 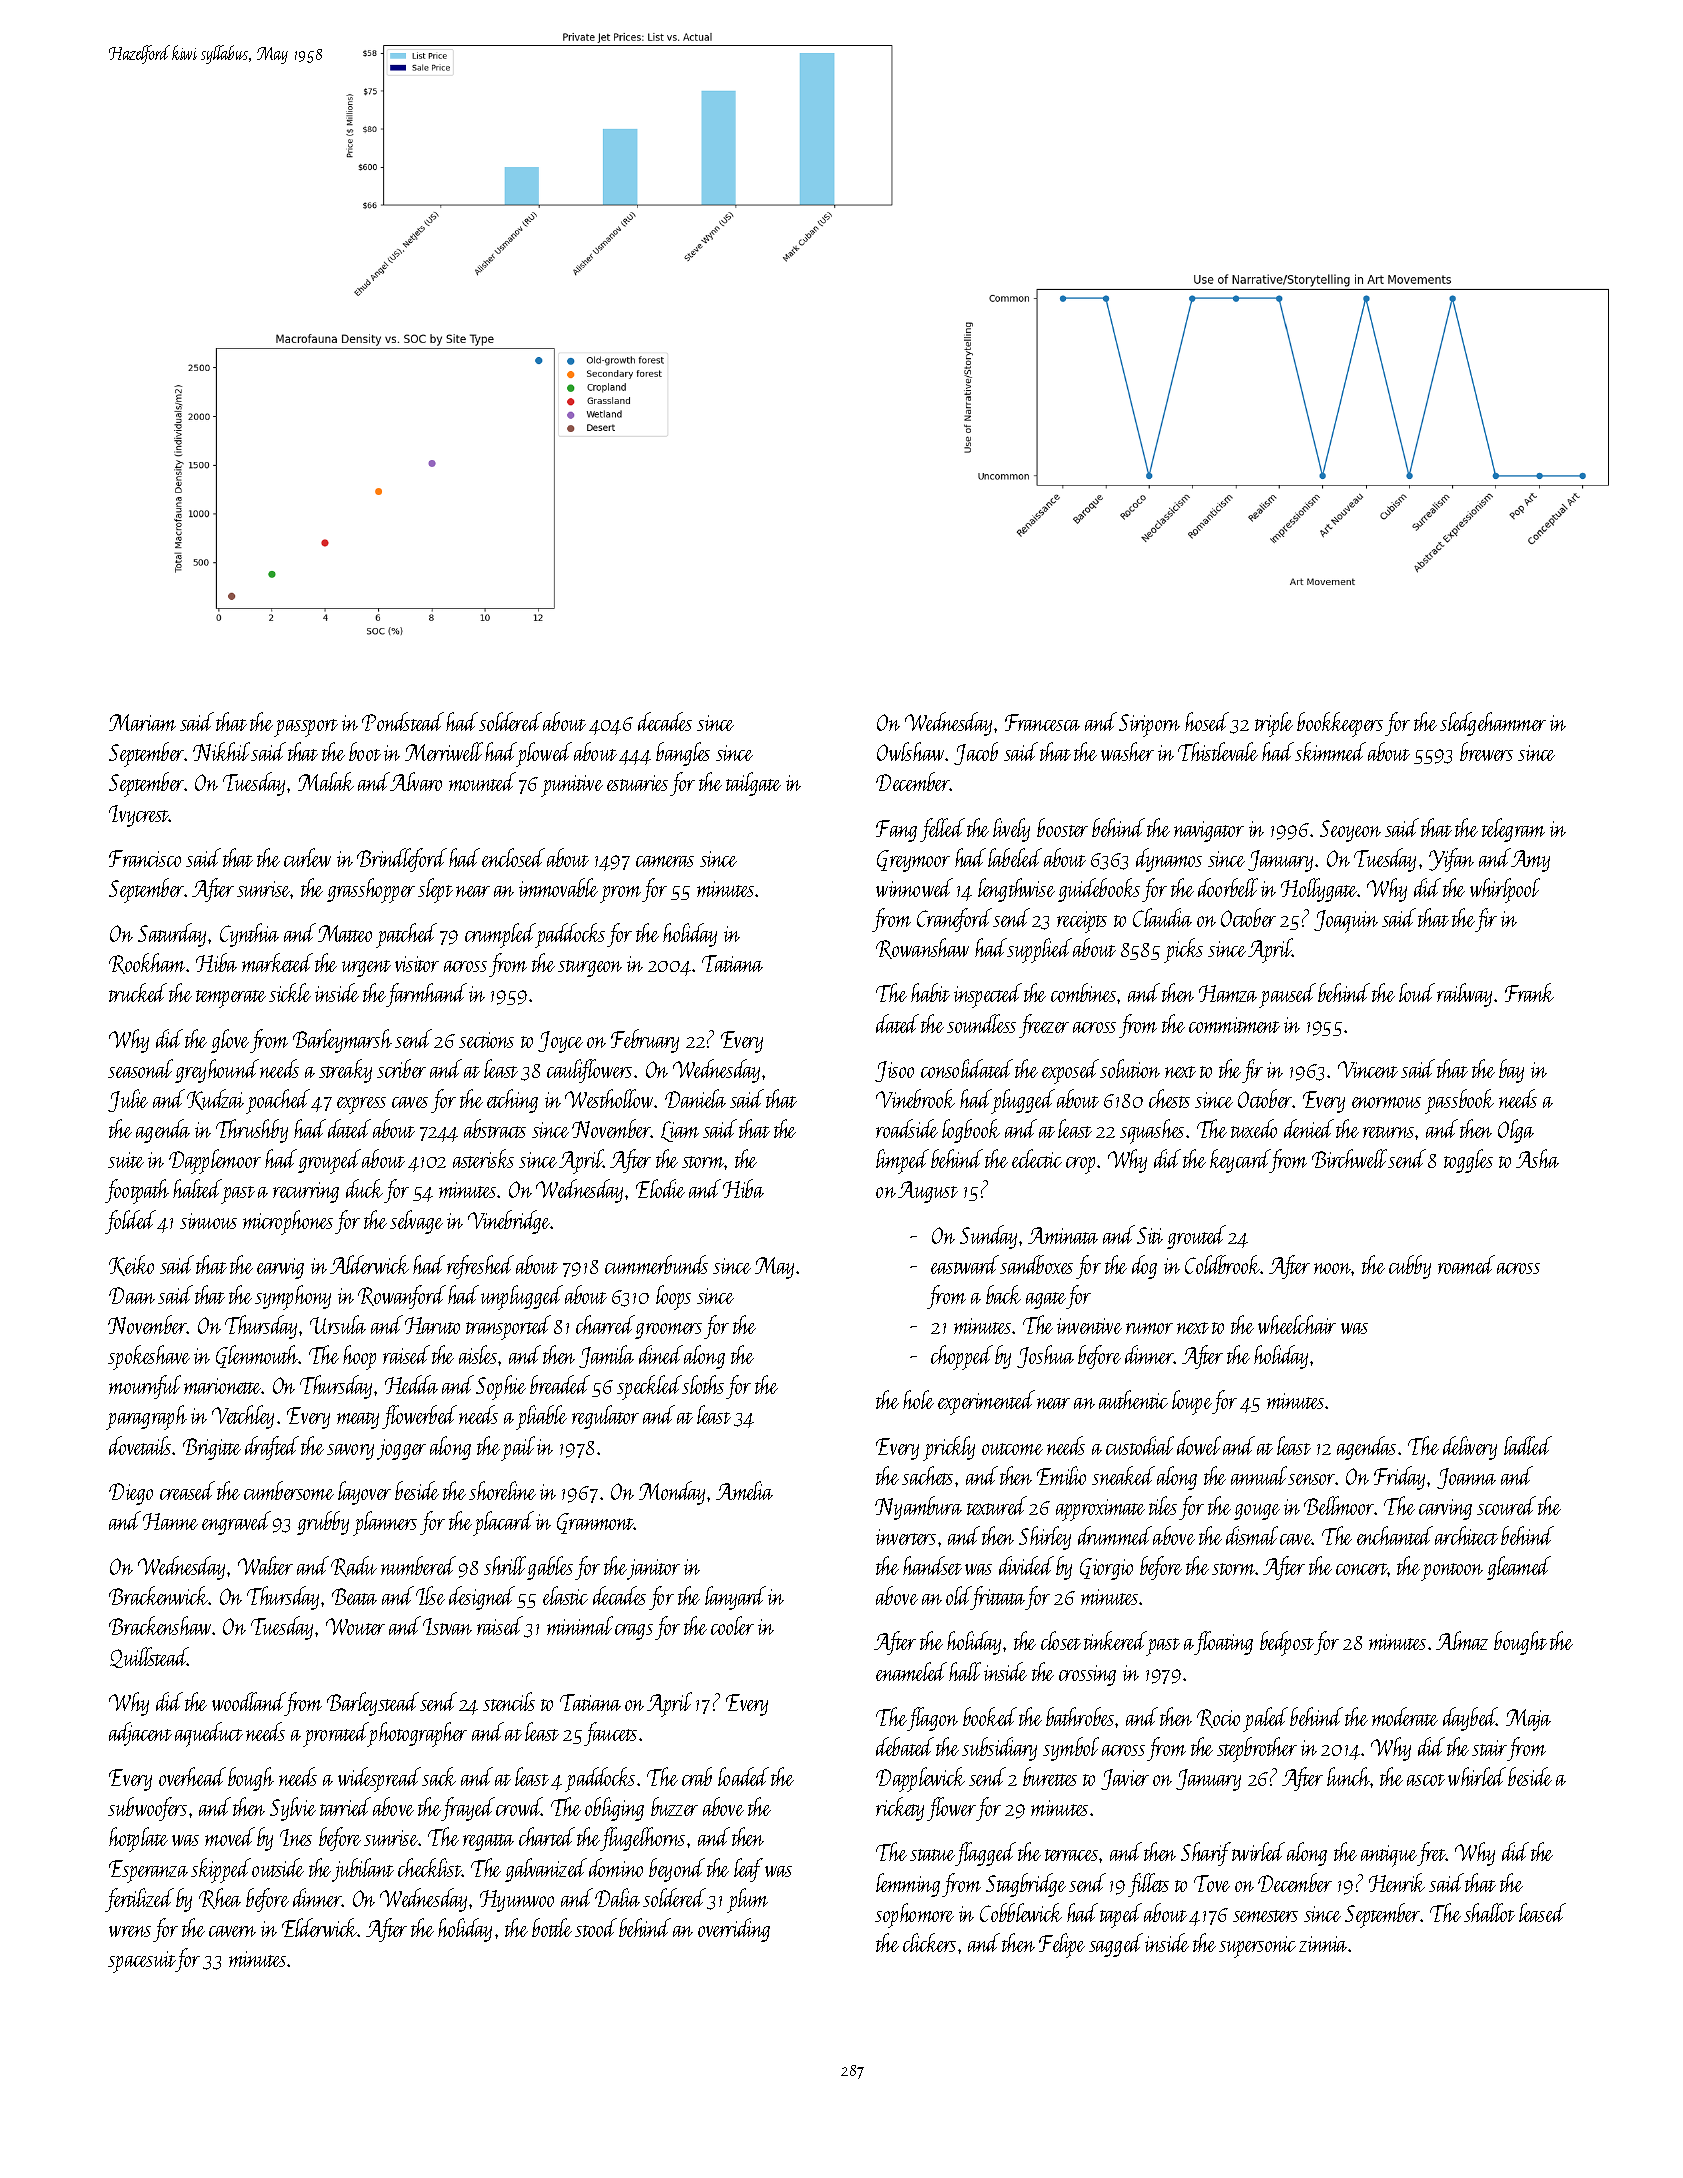 I want to click on sledgehammer, so click(x=1493, y=724).
